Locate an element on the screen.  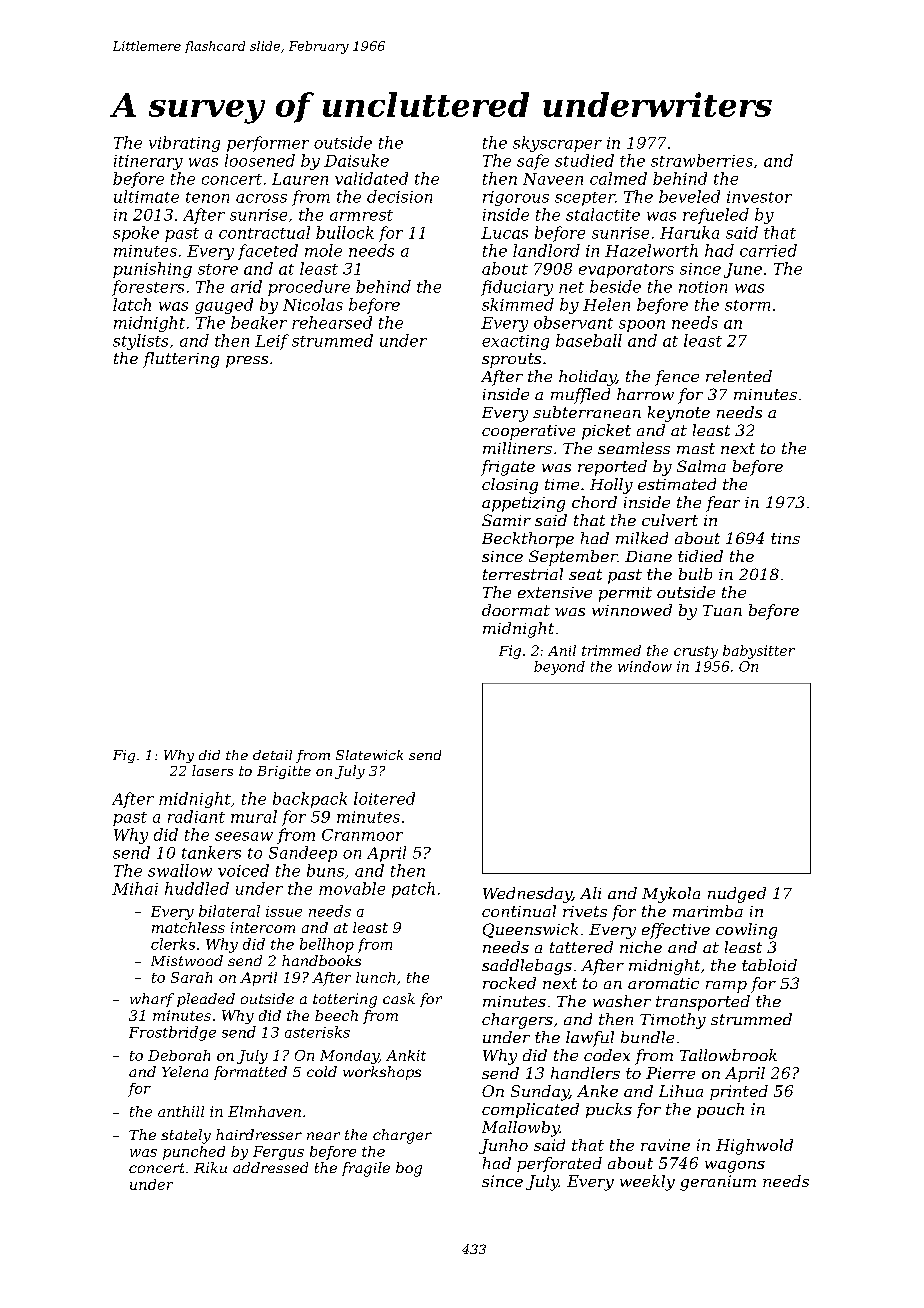
fluttering is located at coordinates (181, 360).
